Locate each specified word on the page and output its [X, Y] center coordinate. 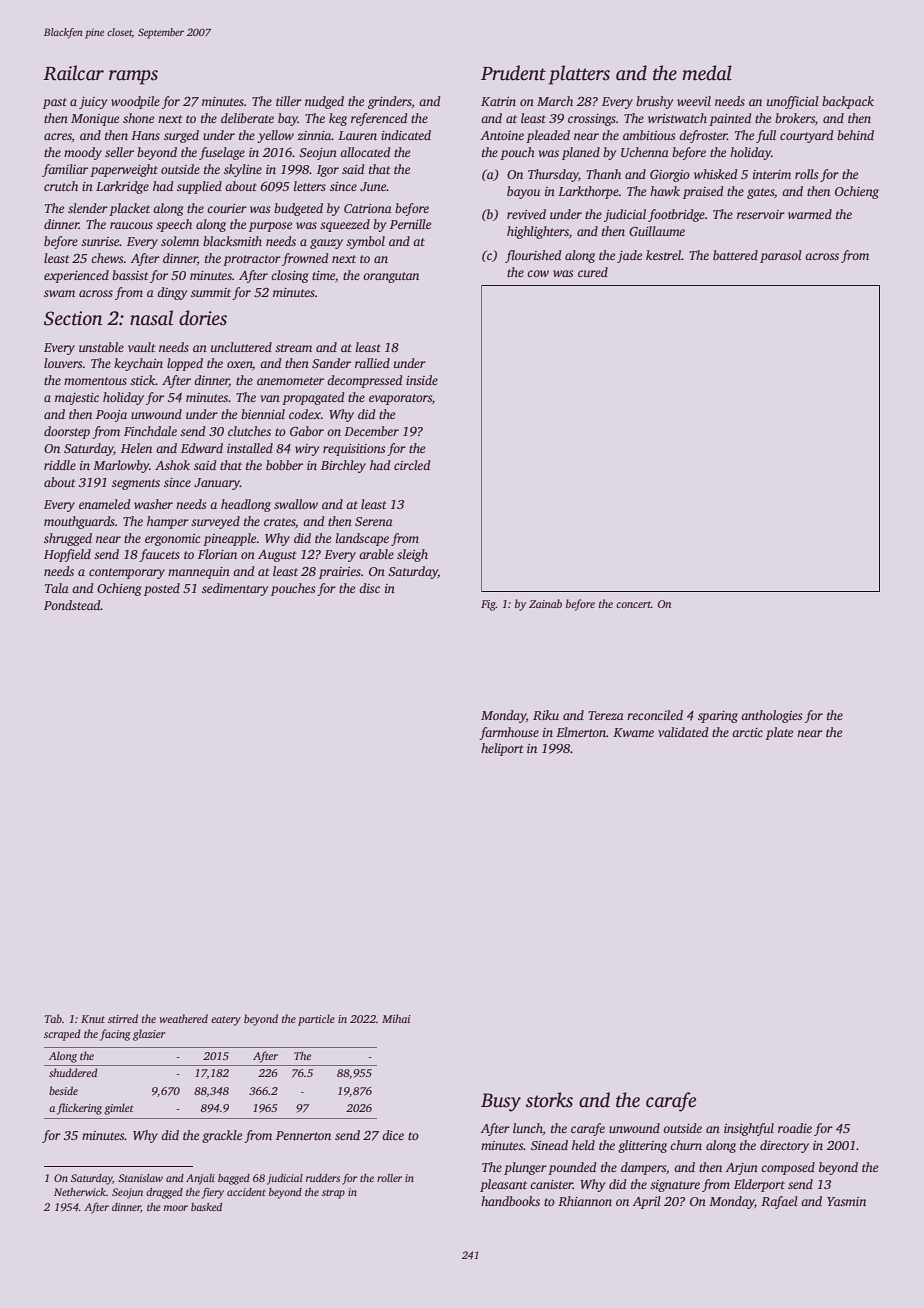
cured [593, 272]
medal [707, 73]
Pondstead [72, 605]
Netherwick [80, 1192]
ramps [133, 77]
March [555, 101]
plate [779, 733]
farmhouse [509, 733]
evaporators [400, 399]
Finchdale [150, 431]
